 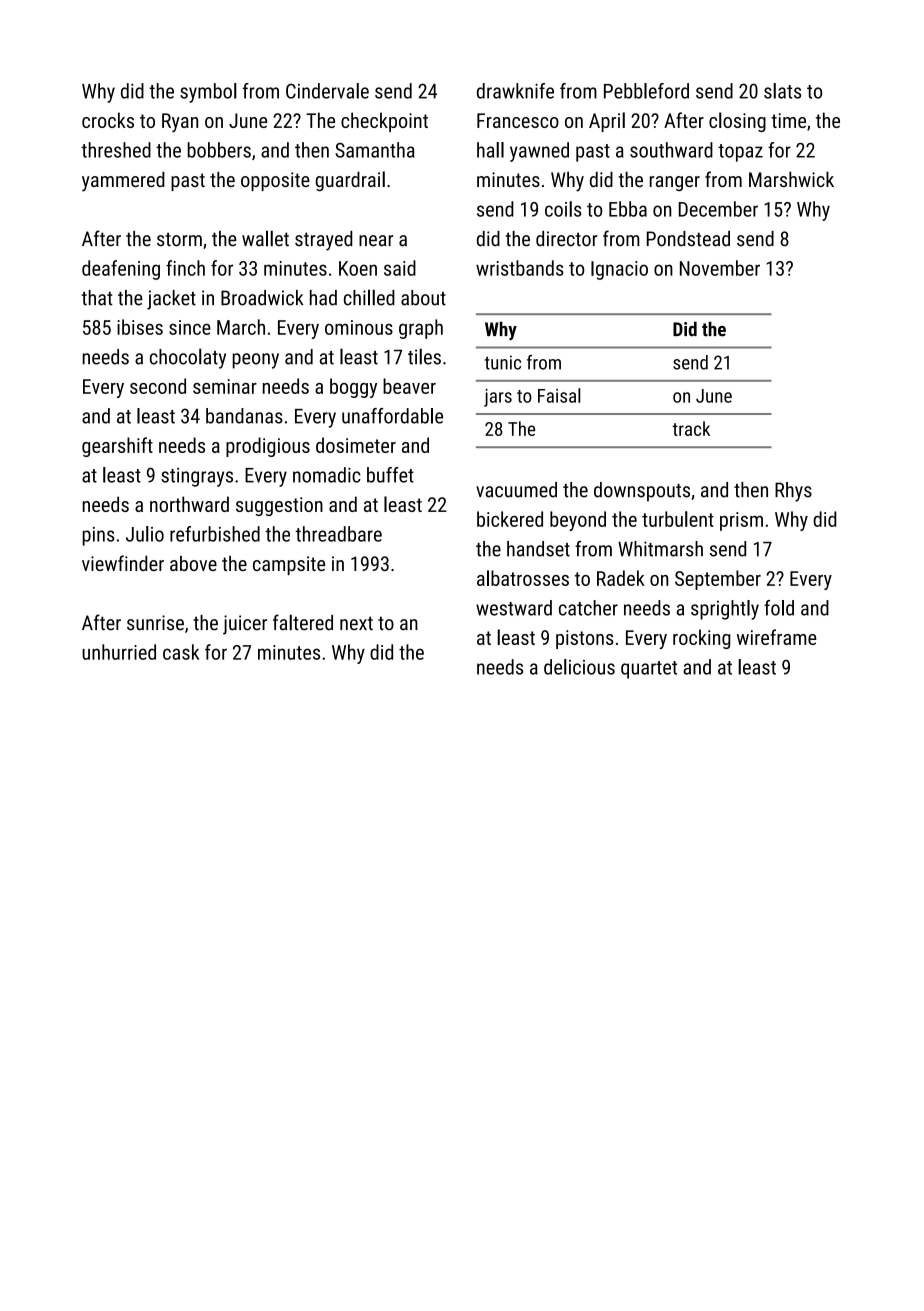 I want to click on westward, so click(x=514, y=608).
